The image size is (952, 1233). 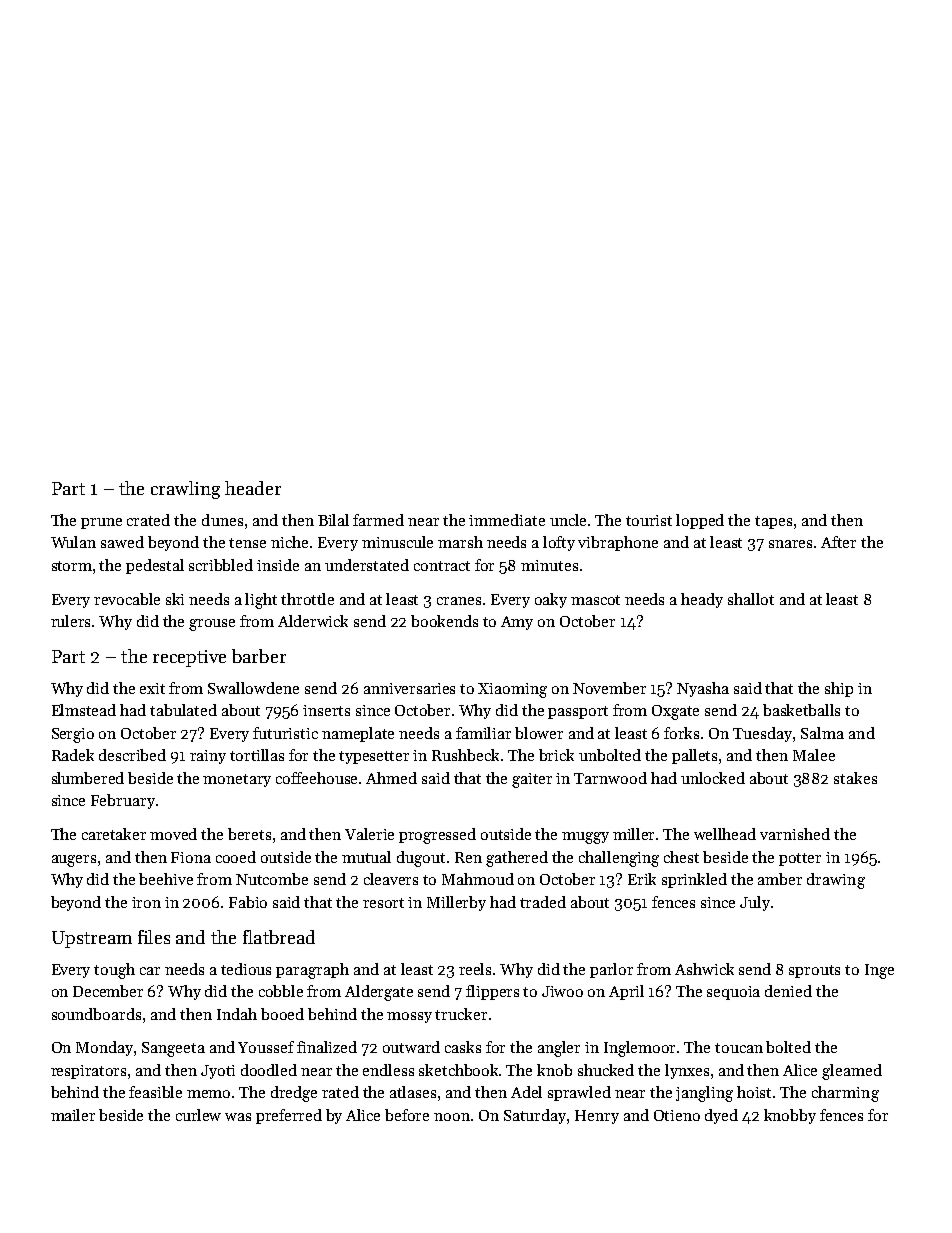 What do you see at coordinates (73, 1115) in the image?
I see `mailer` at bounding box center [73, 1115].
